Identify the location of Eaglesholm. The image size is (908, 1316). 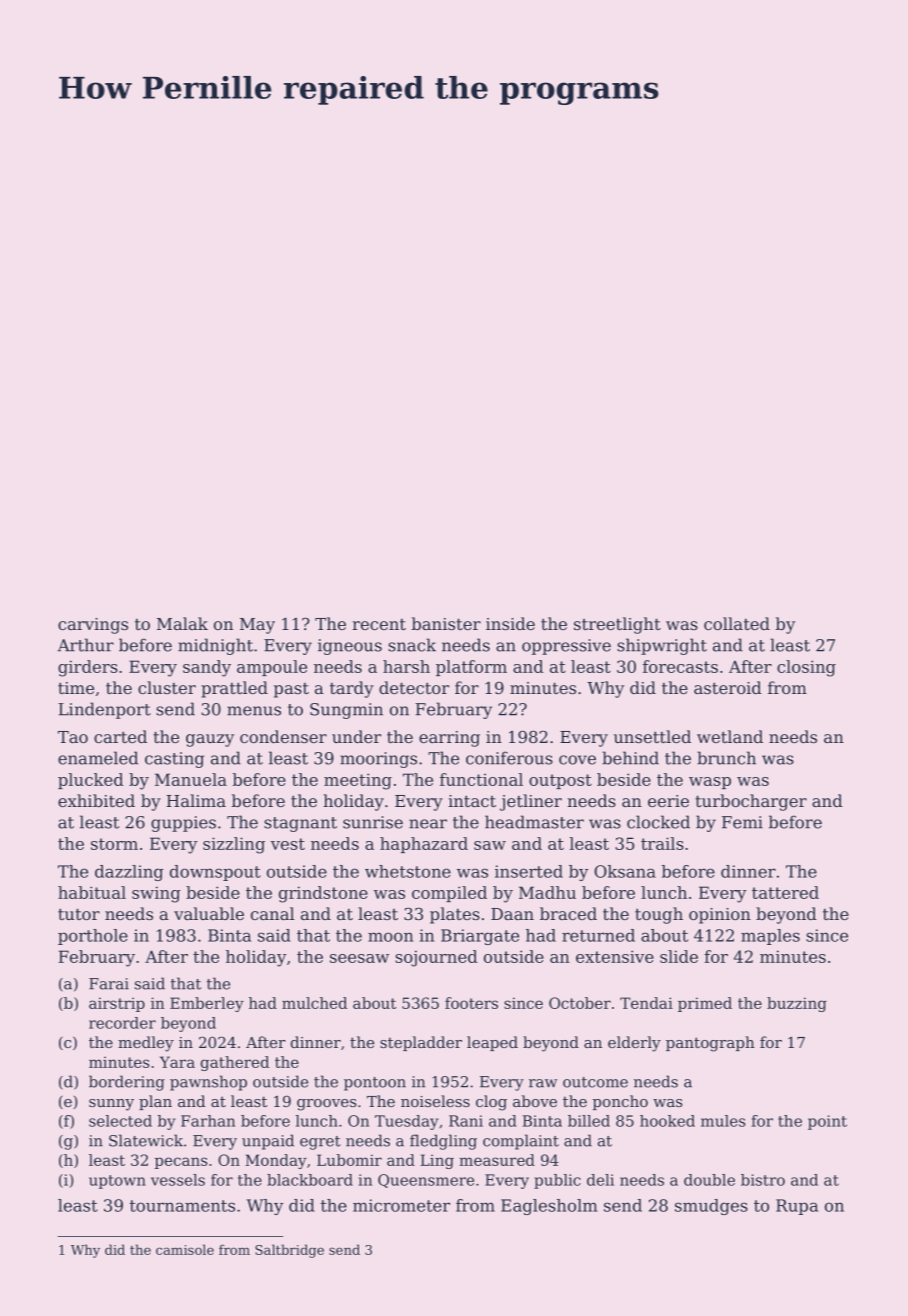
(549, 1207).
